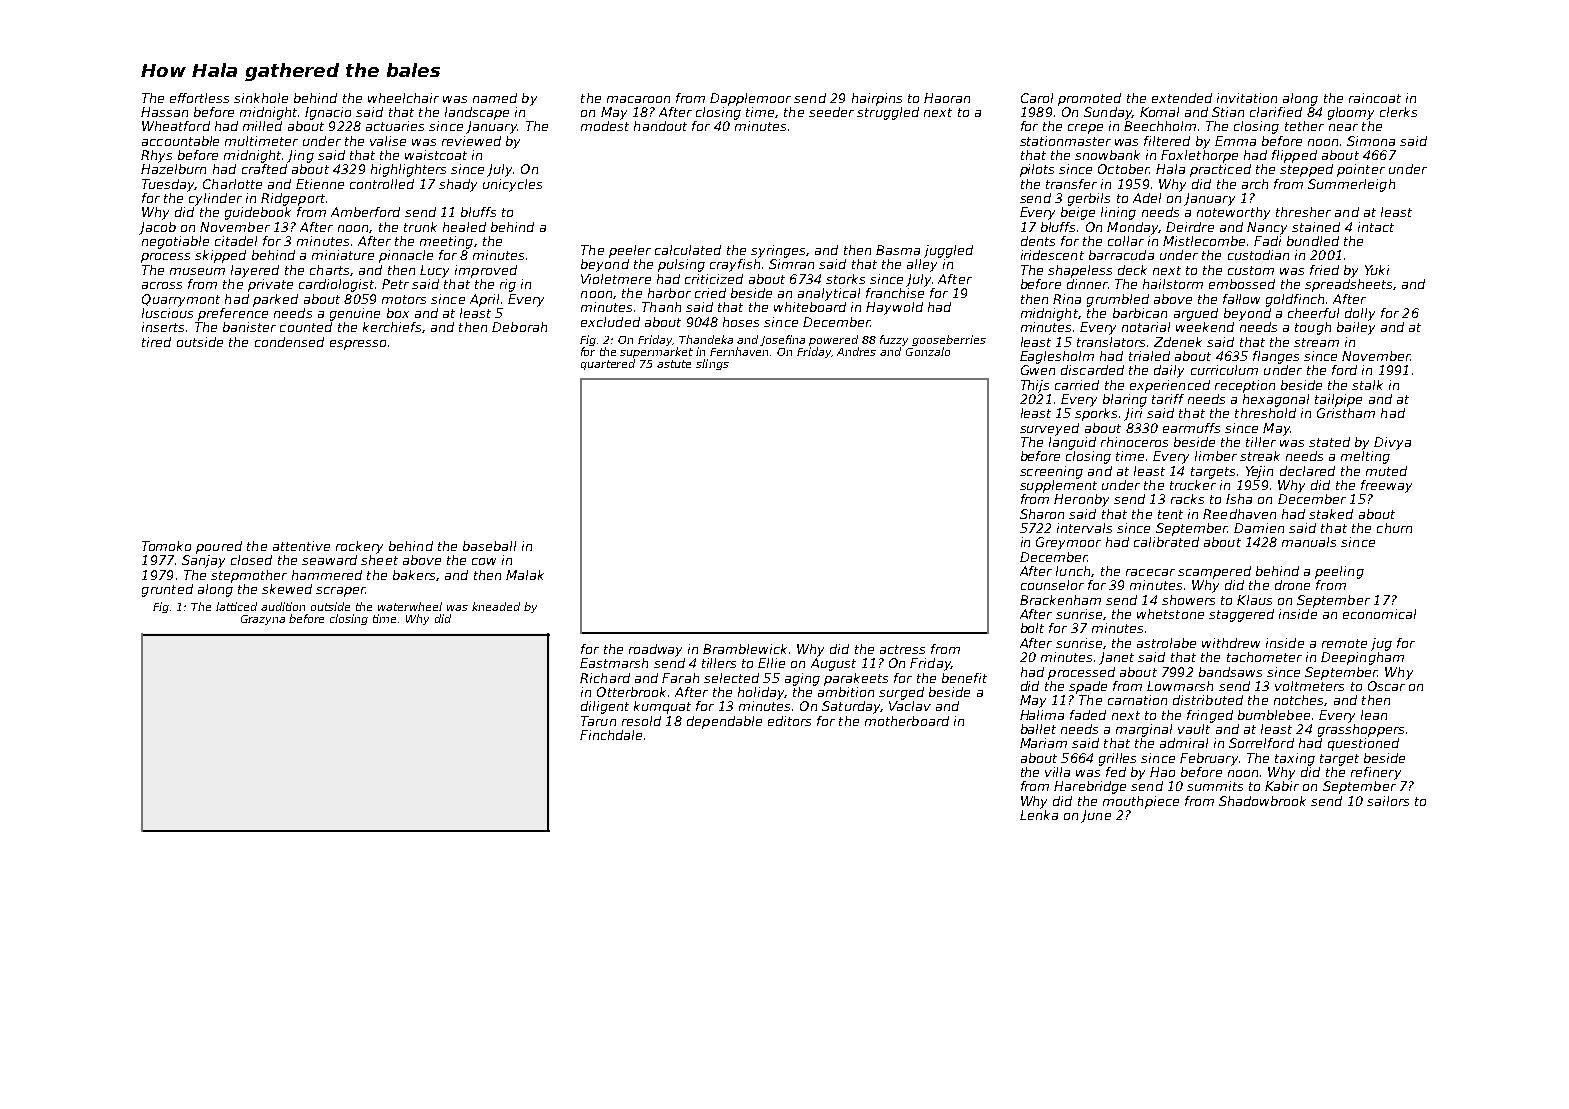 This screenshot has width=1569, height=1109. Describe the element at coordinates (289, 342) in the screenshot. I see `condensed` at that location.
